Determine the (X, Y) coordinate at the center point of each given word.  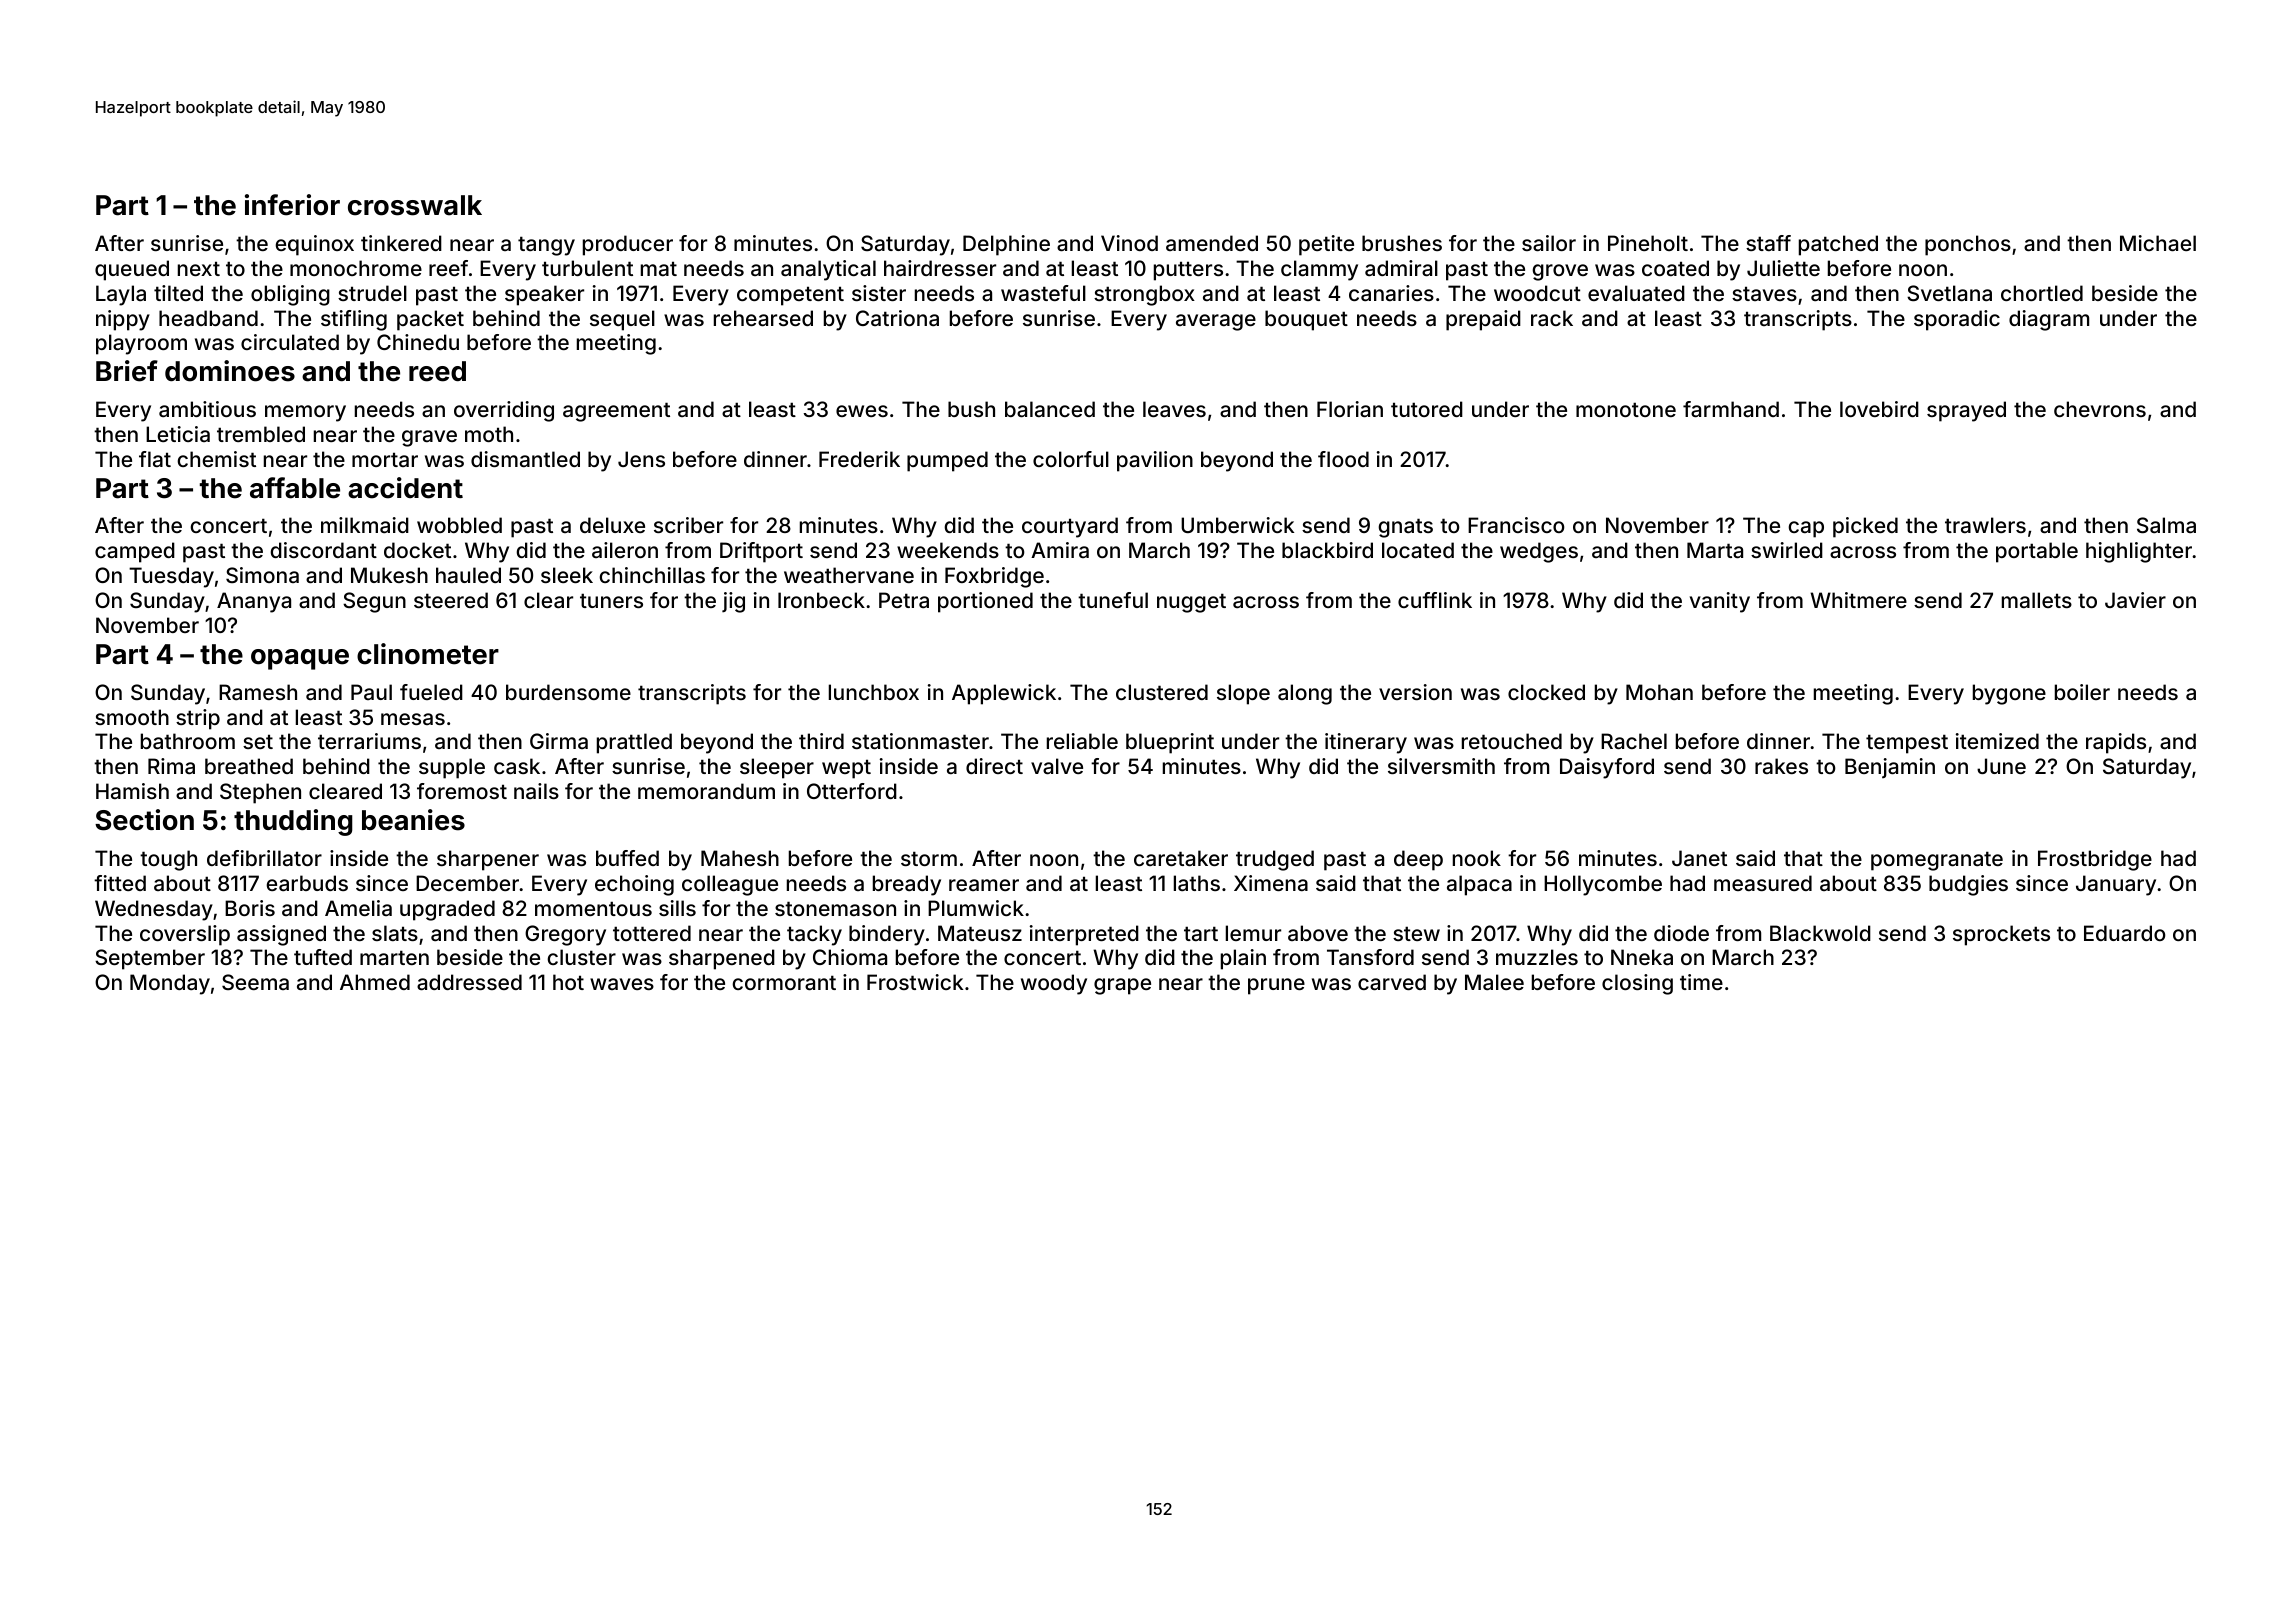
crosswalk (415, 205)
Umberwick (1237, 525)
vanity (1720, 602)
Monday (170, 984)
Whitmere (1858, 600)
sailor (1549, 243)
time (1701, 982)
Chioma (850, 957)
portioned (985, 602)
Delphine (1006, 245)
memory (305, 413)
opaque (300, 659)
